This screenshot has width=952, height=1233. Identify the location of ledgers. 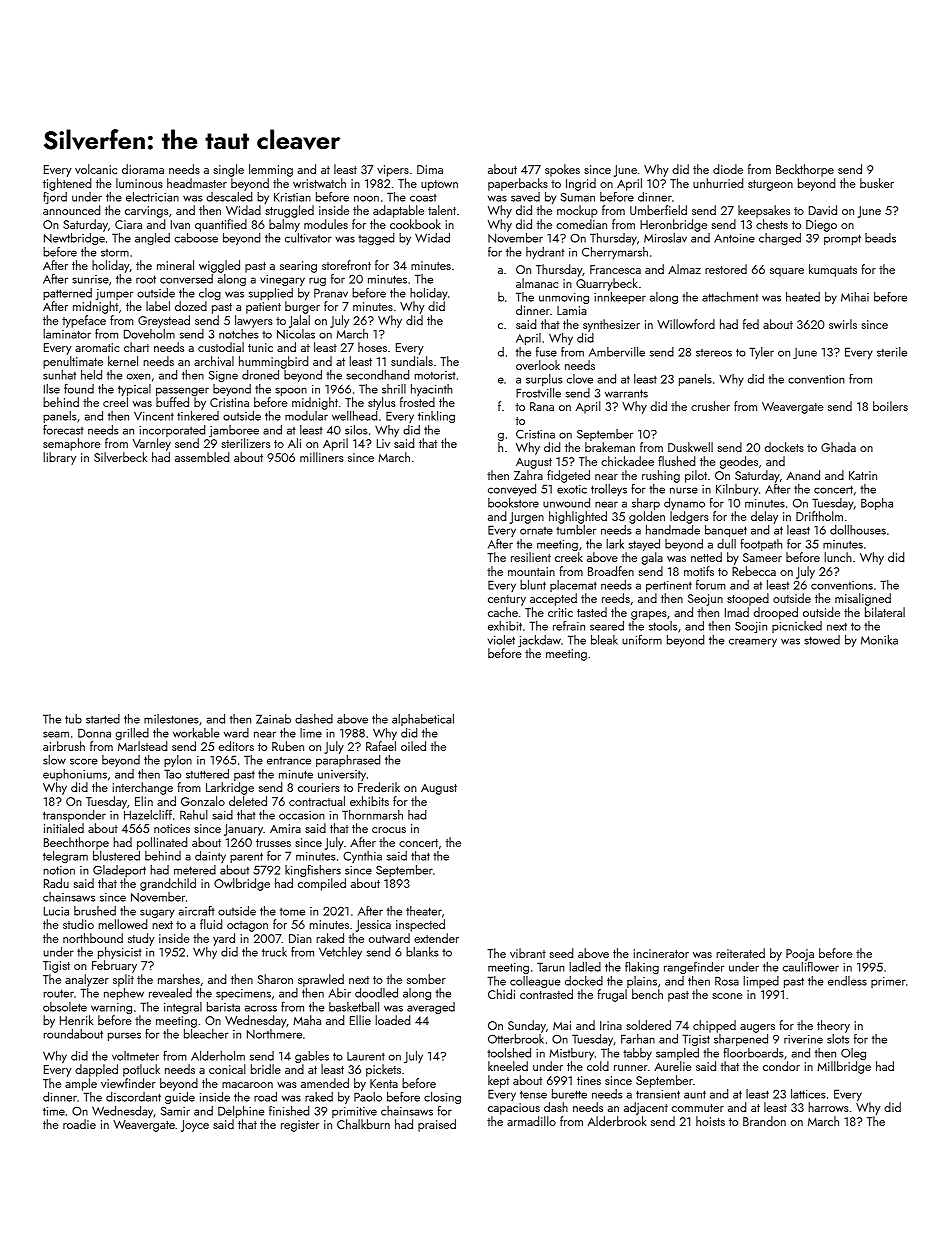
(689, 517).
